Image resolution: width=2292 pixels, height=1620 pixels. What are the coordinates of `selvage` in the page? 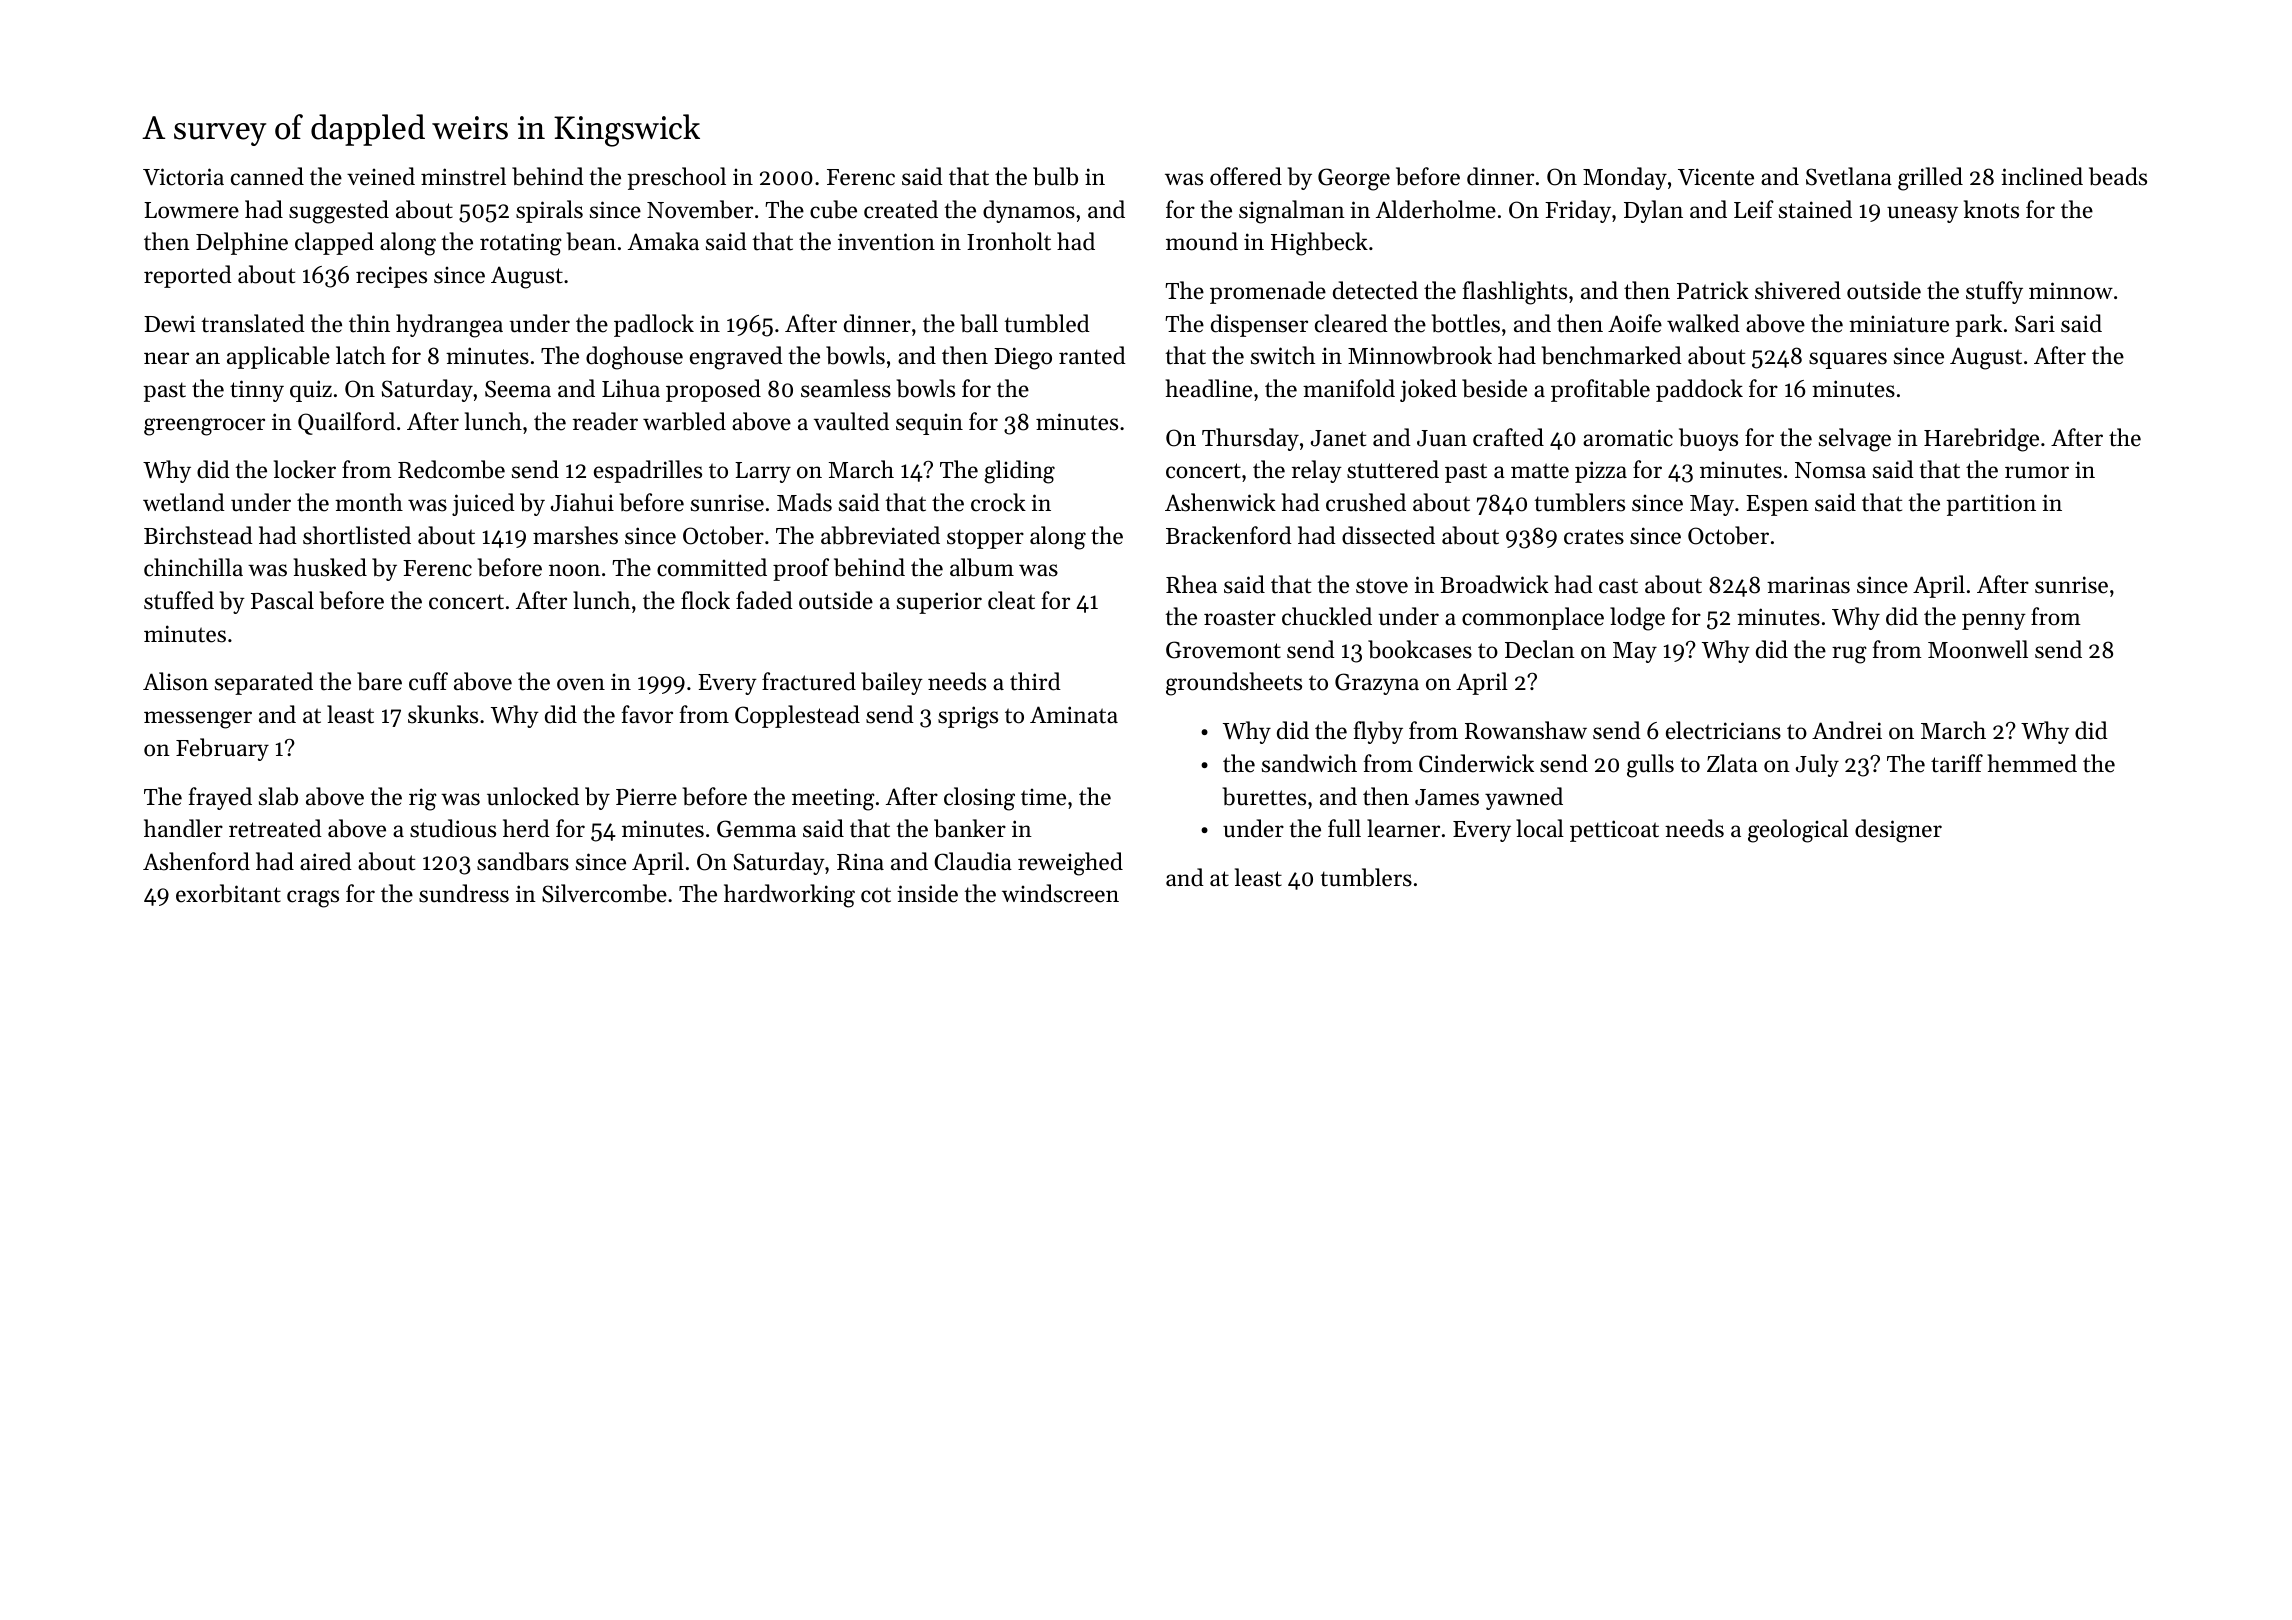 It's located at (1855, 440).
